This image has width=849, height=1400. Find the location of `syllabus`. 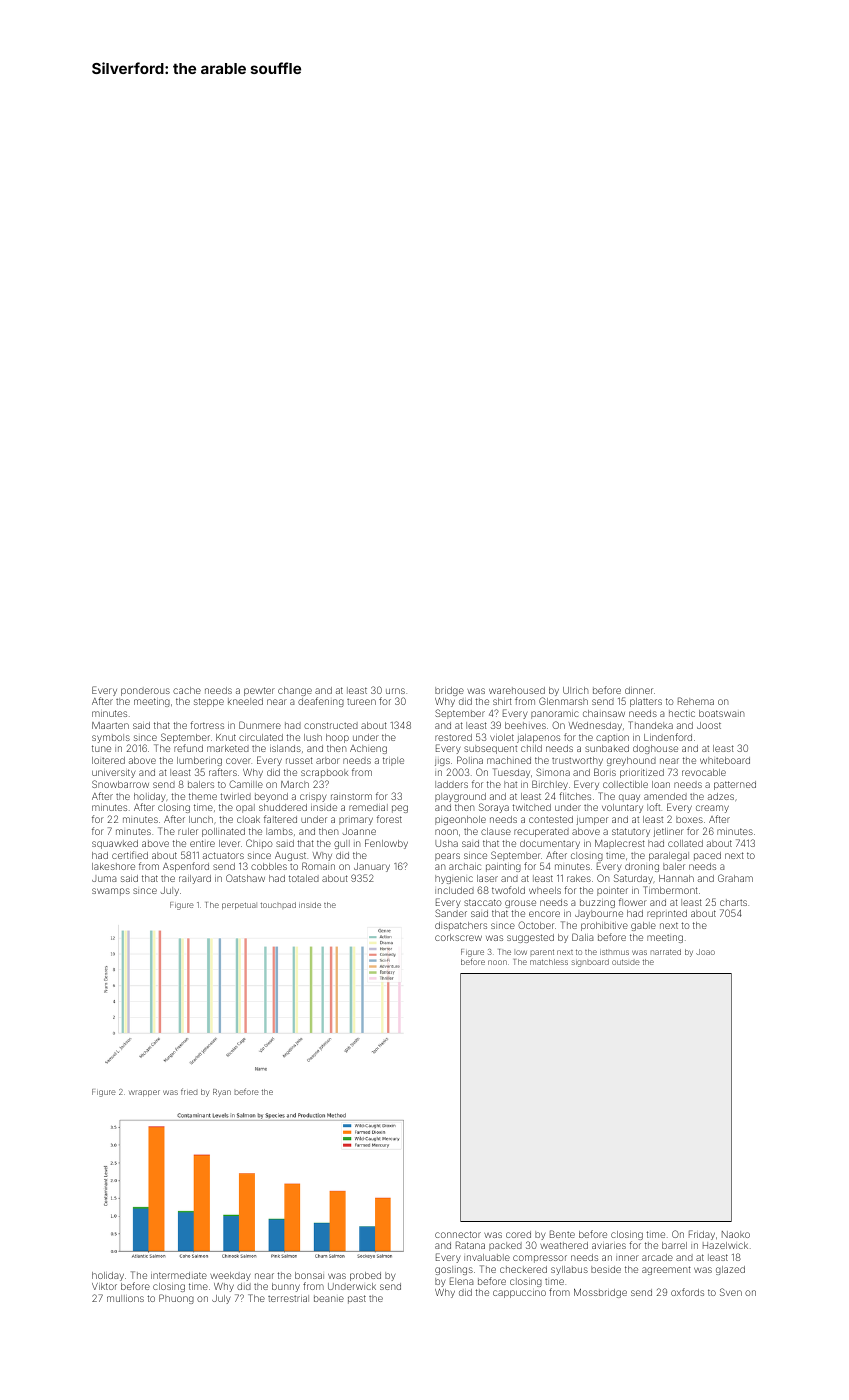

syllabus is located at coordinates (569, 1270).
